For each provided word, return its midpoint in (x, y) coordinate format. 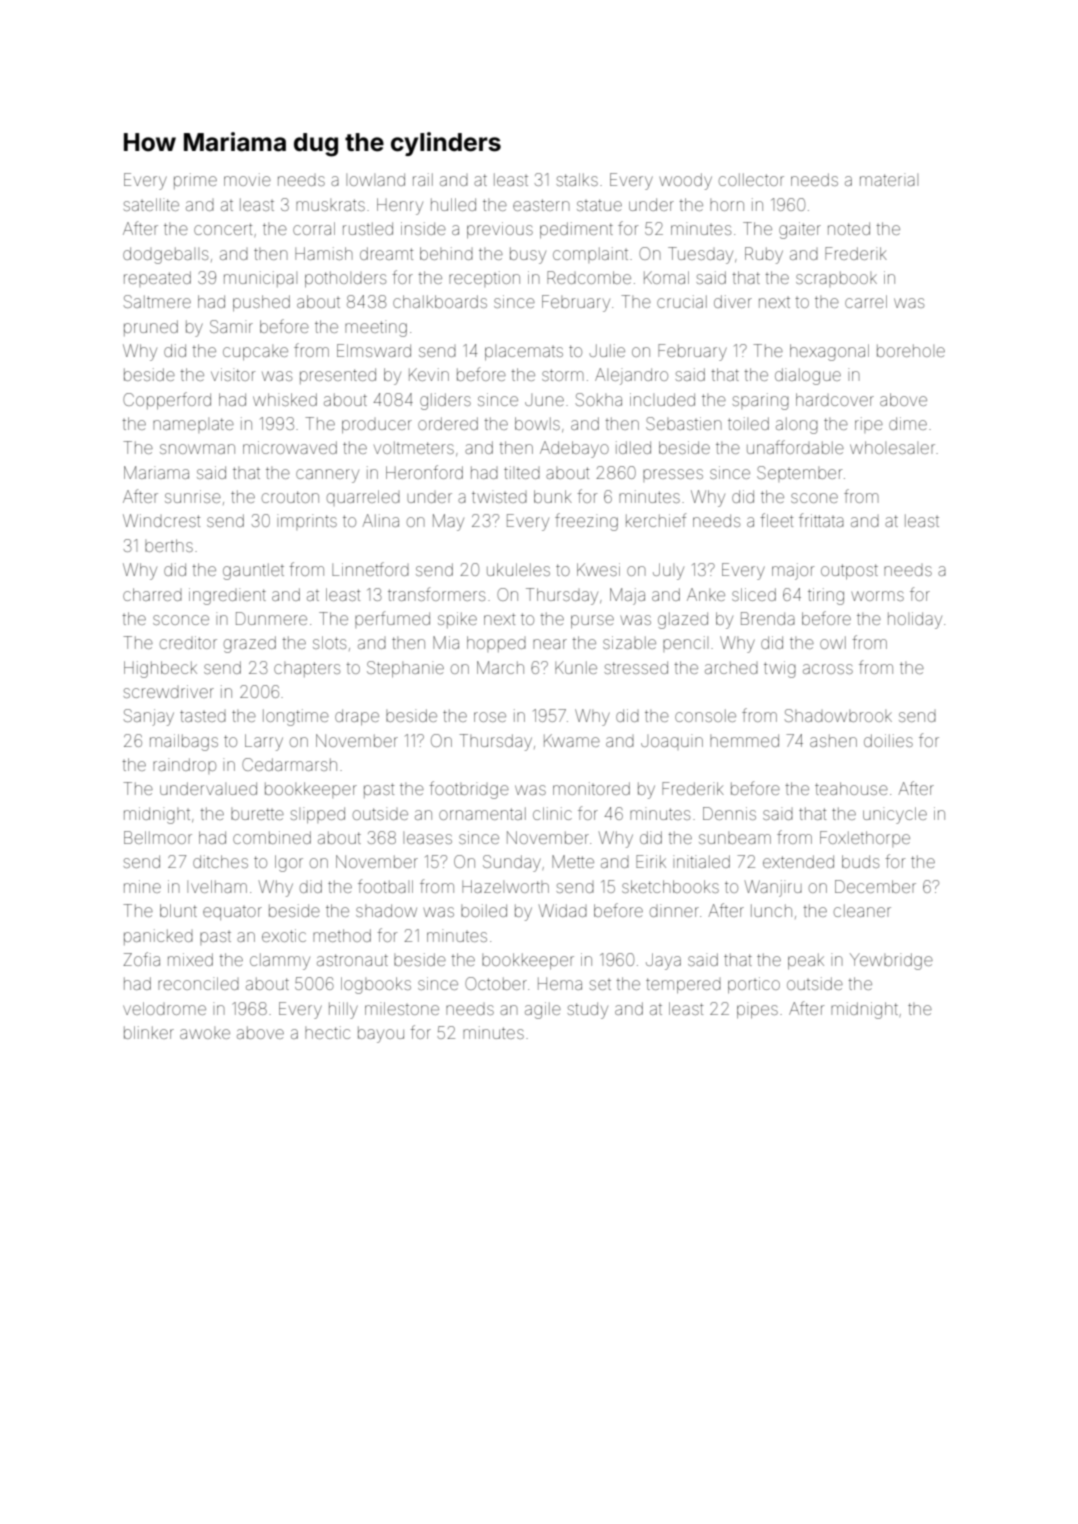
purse (592, 621)
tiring (826, 596)
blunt (178, 910)
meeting (376, 328)
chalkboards (440, 301)
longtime (296, 717)
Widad (563, 910)
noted (849, 228)
